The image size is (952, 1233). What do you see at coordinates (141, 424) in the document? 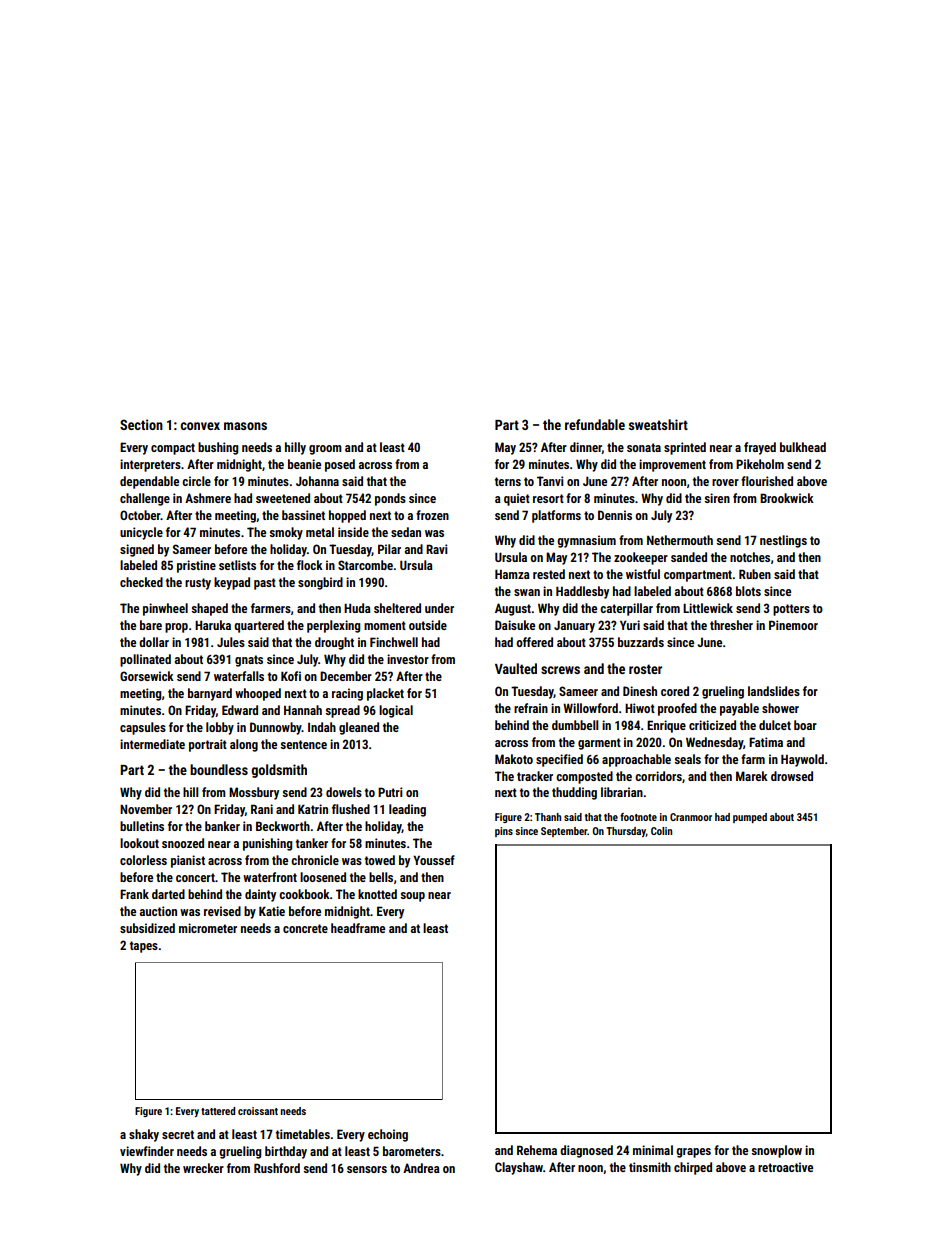
I see `Section` at bounding box center [141, 424].
